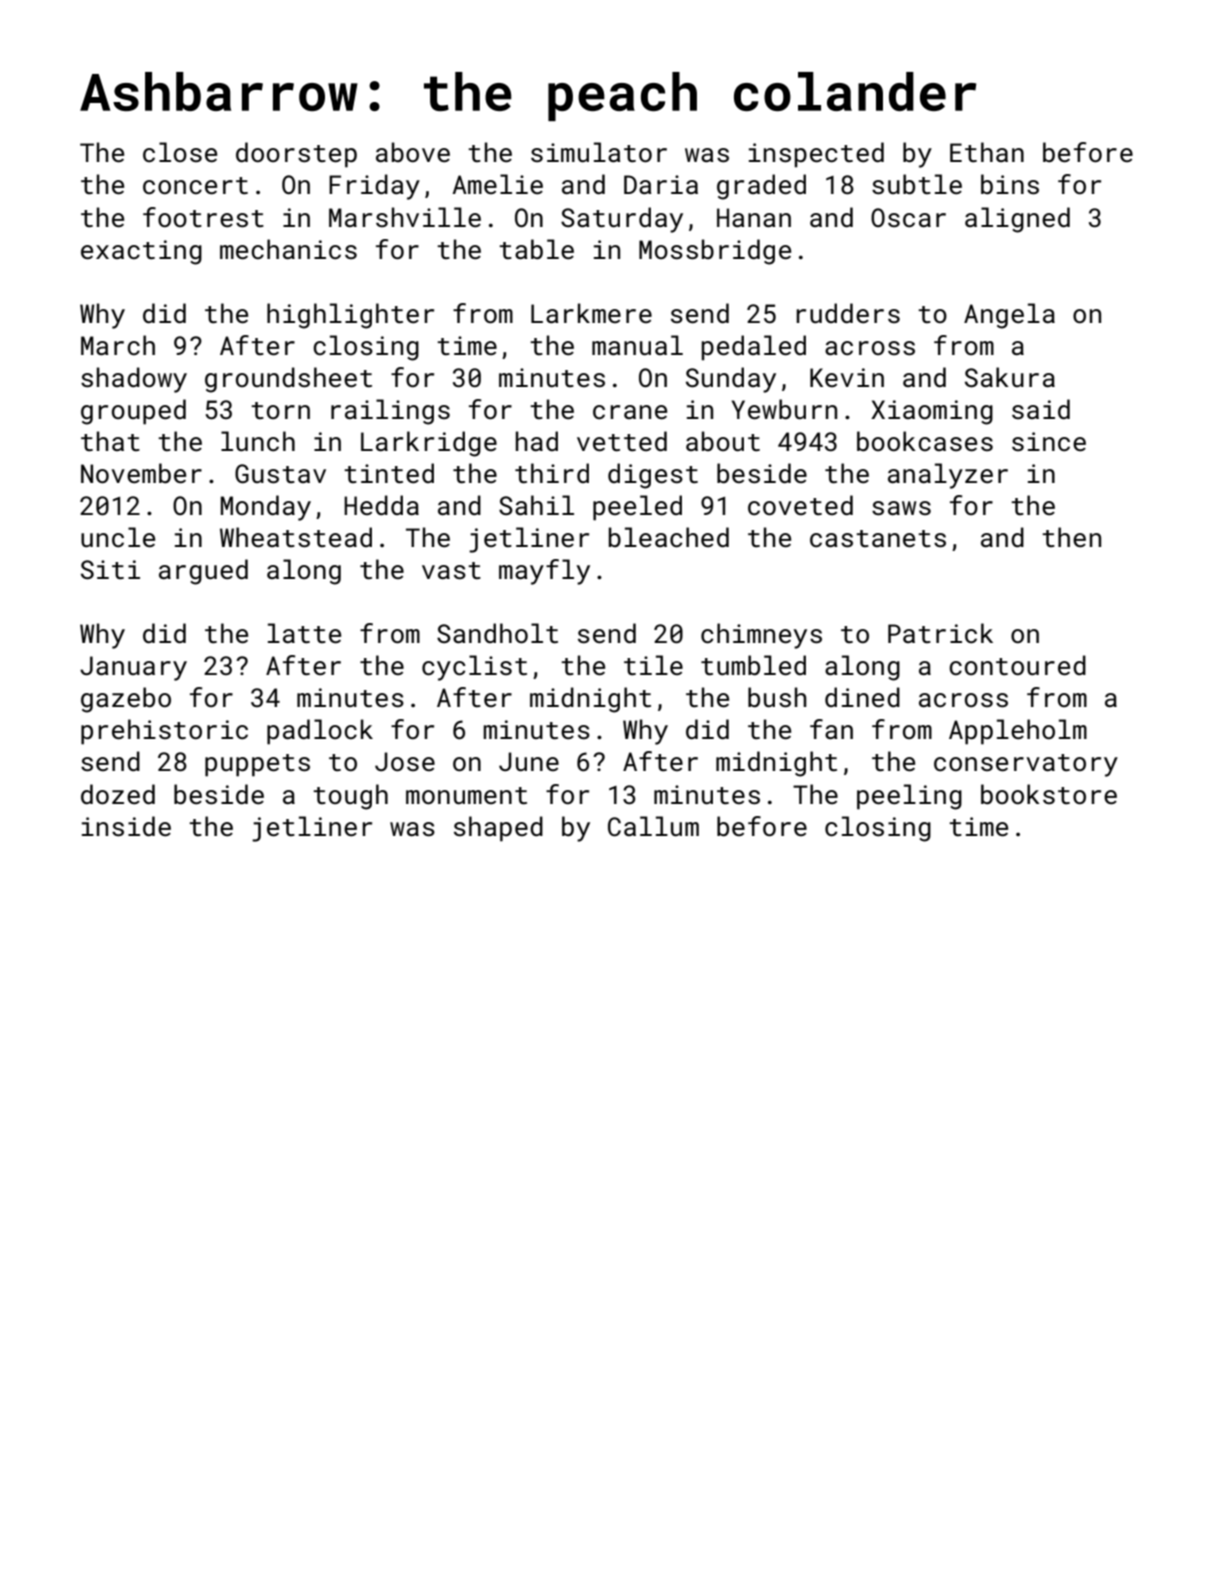  What do you see at coordinates (987, 152) in the screenshot?
I see `Ethan` at bounding box center [987, 152].
